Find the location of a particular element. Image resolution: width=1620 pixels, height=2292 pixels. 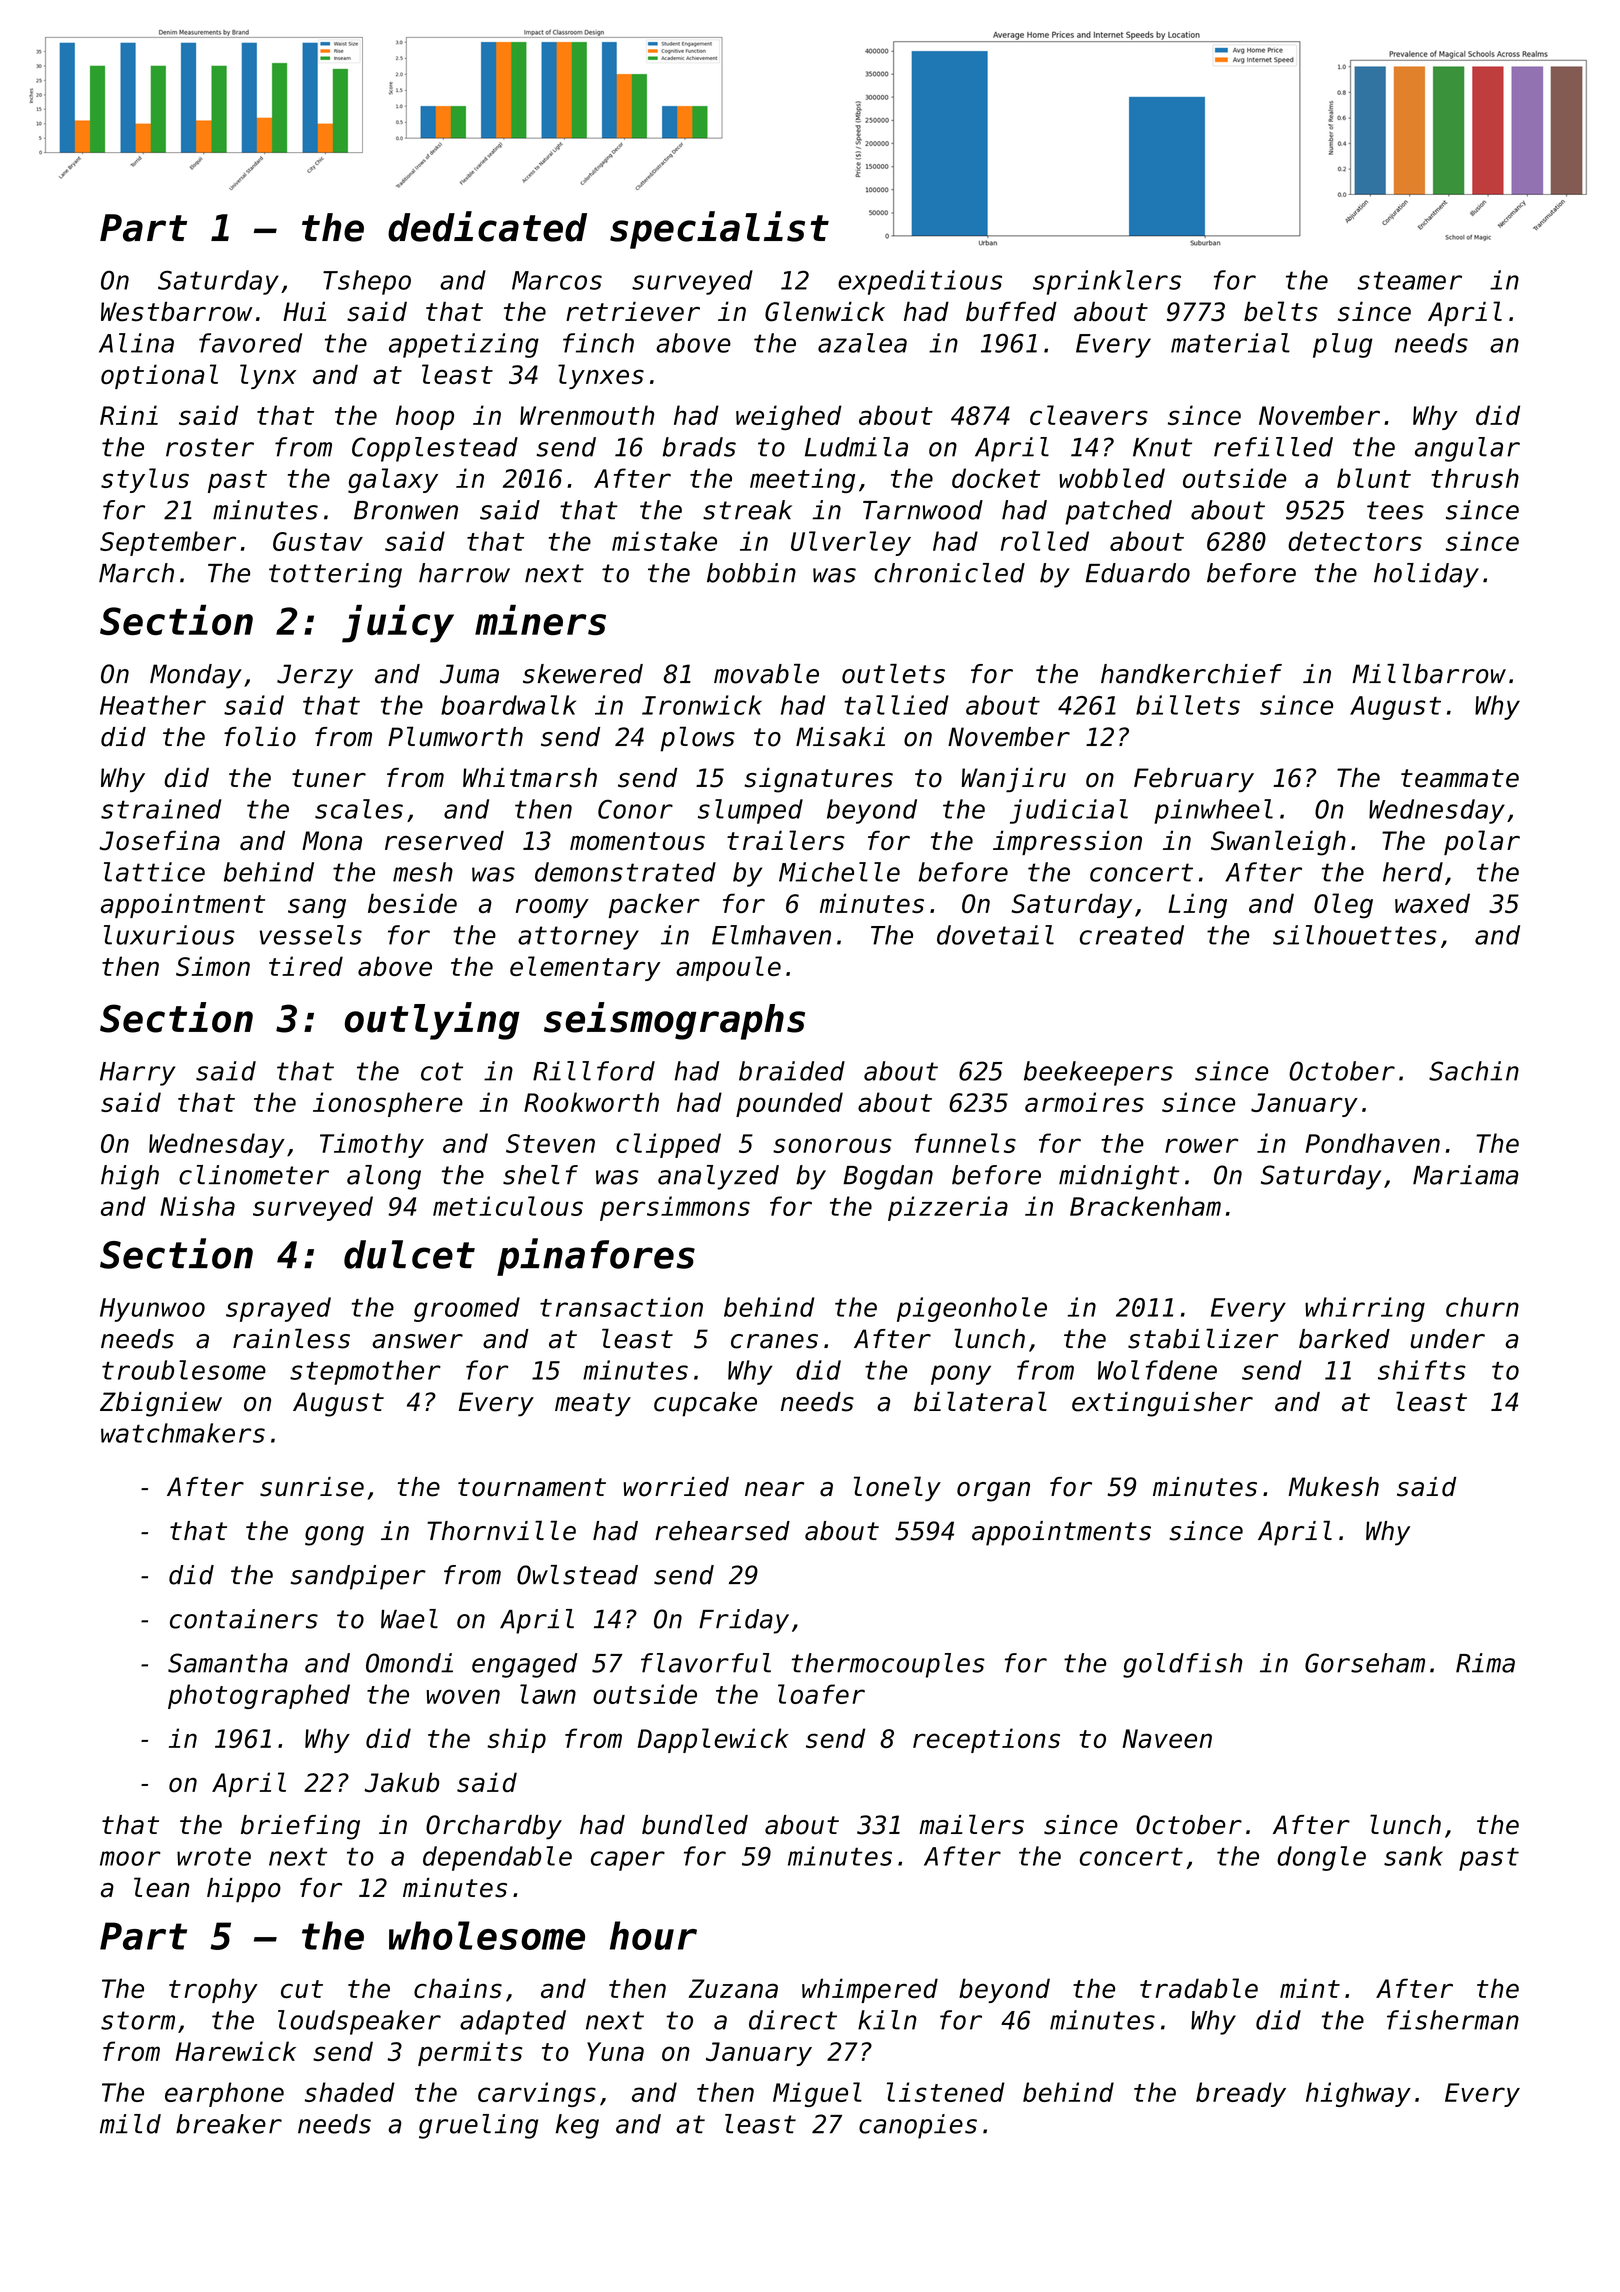

sank is located at coordinates (1413, 1856).
